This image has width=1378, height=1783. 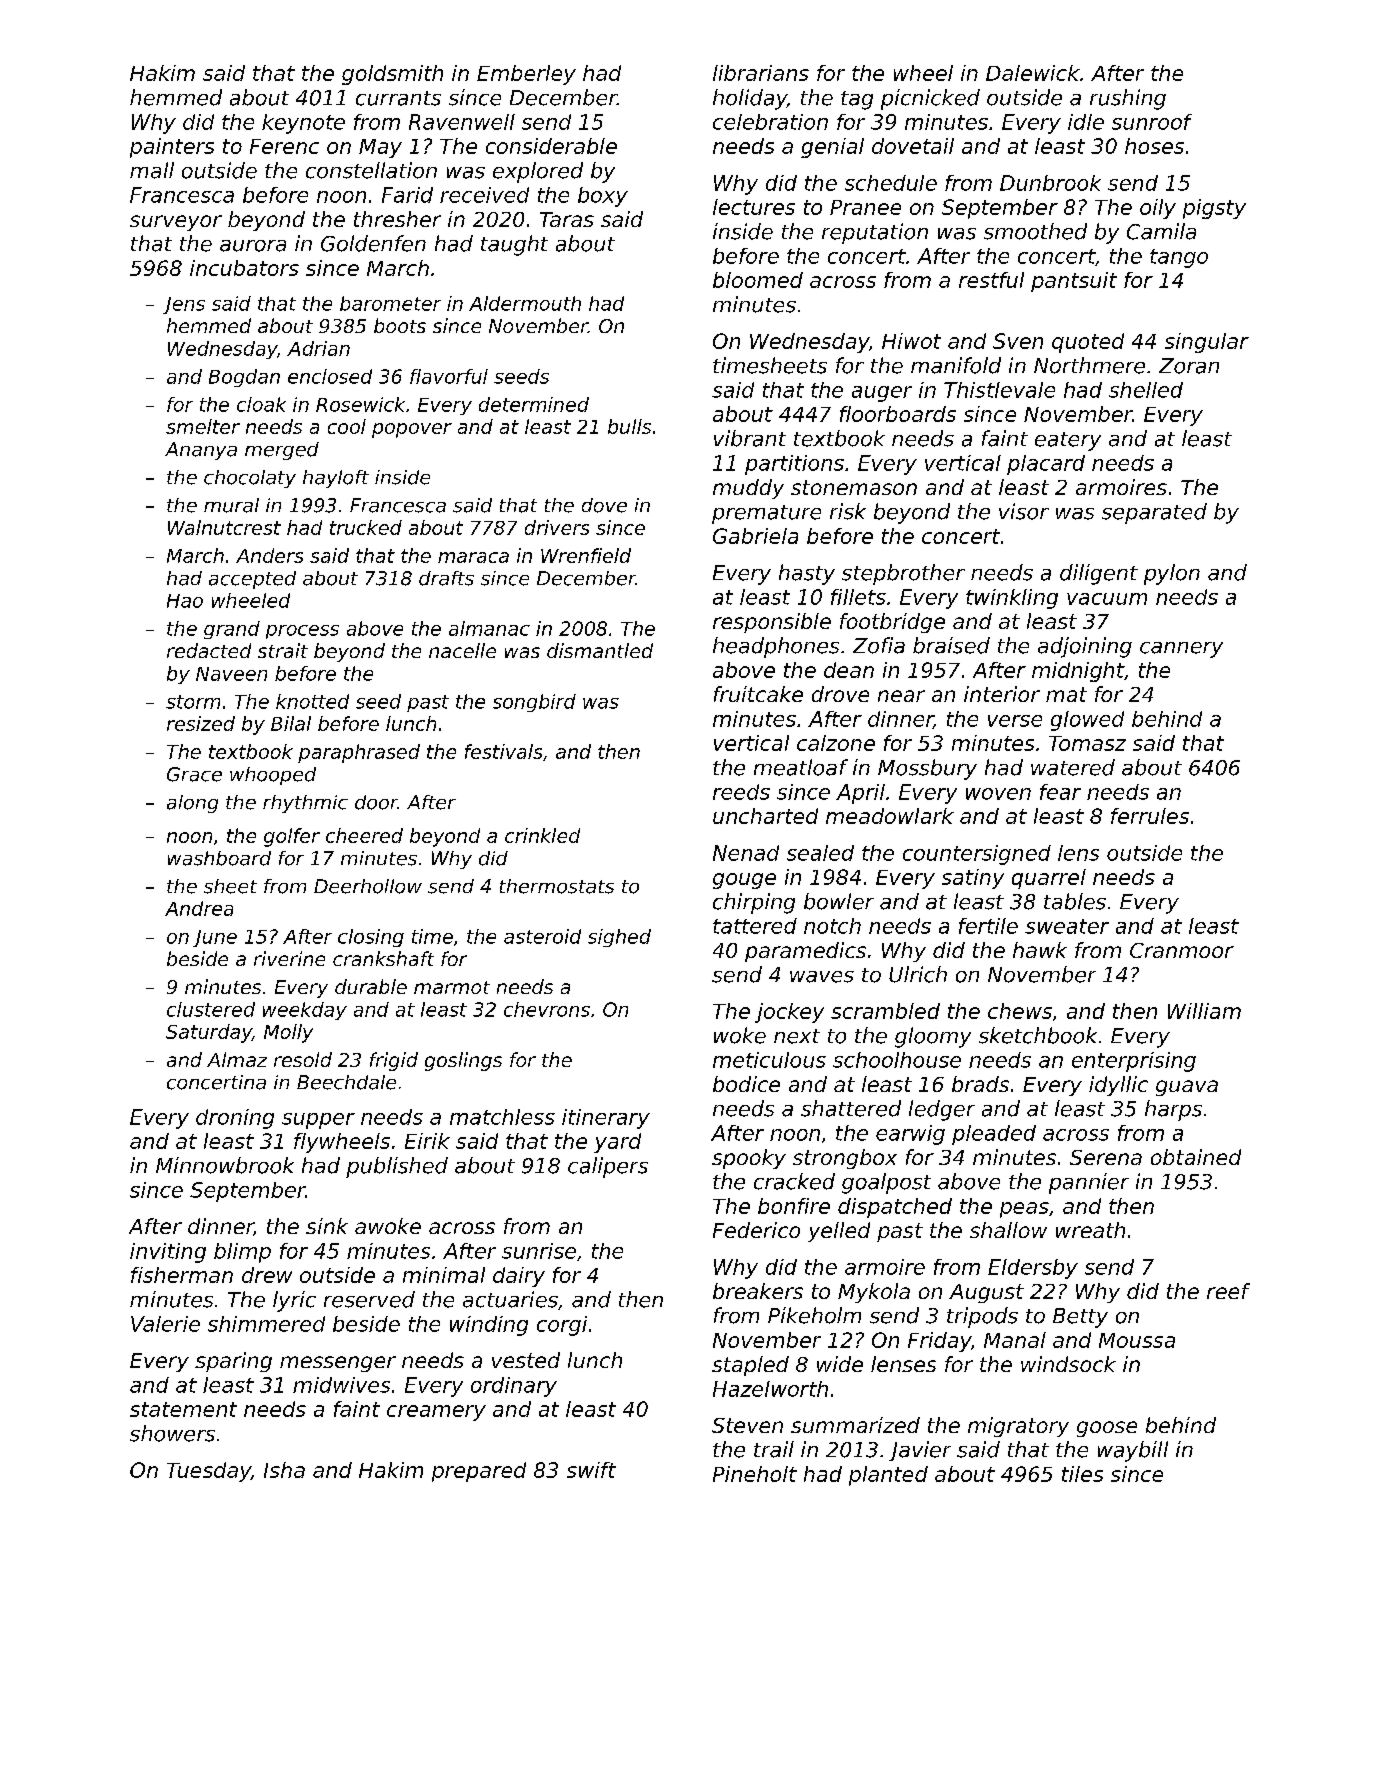 What do you see at coordinates (211, 1009) in the image?
I see `clustered` at bounding box center [211, 1009].
